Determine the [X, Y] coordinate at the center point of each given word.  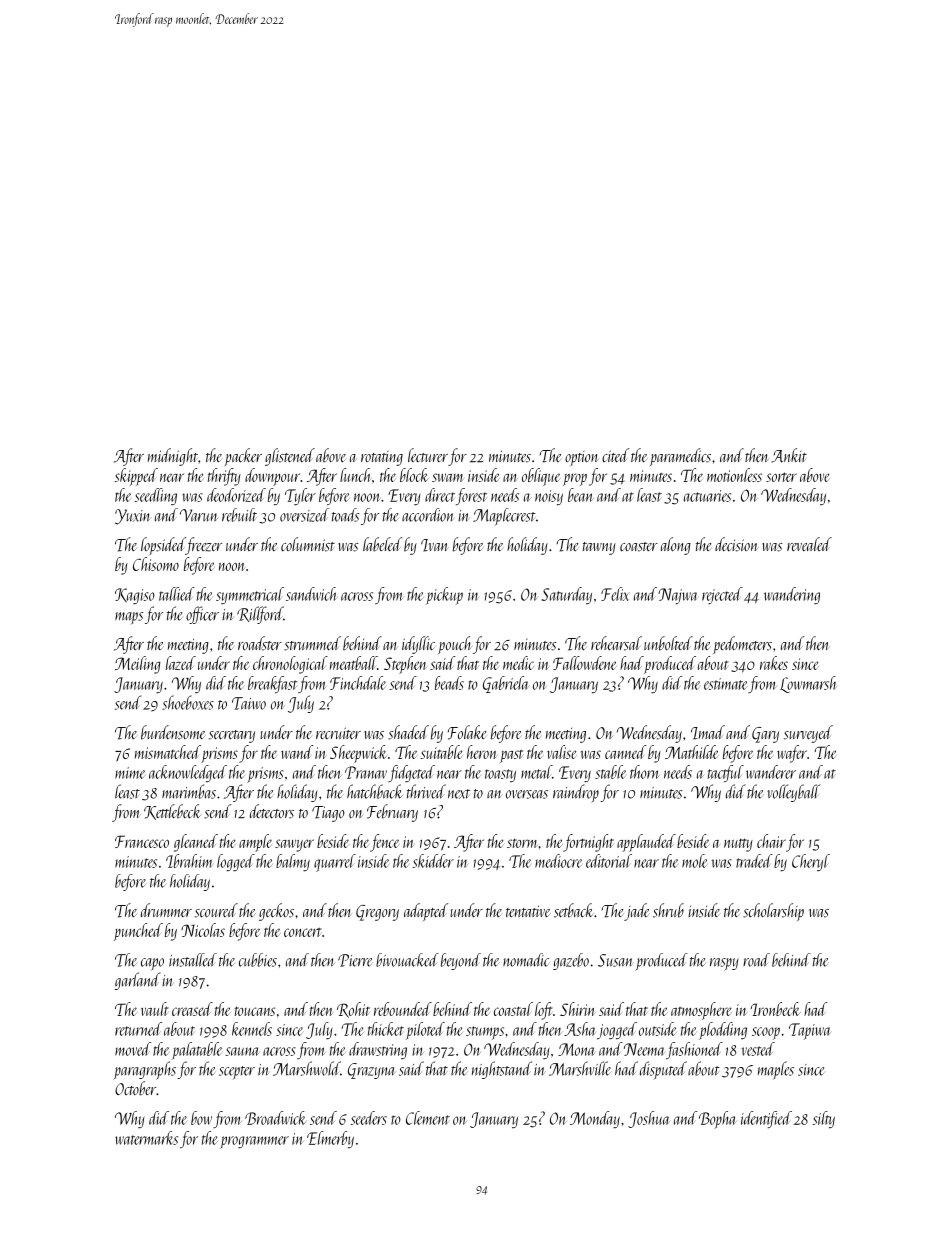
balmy [293, 862]
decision [737, 544]
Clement [428, 1118]
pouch [454, 645]
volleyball [793, 793]
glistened [290, 457]
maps [129, 618]
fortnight [588, 843]
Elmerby [330, 1139]
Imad [708, 732]
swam [447, 477]
